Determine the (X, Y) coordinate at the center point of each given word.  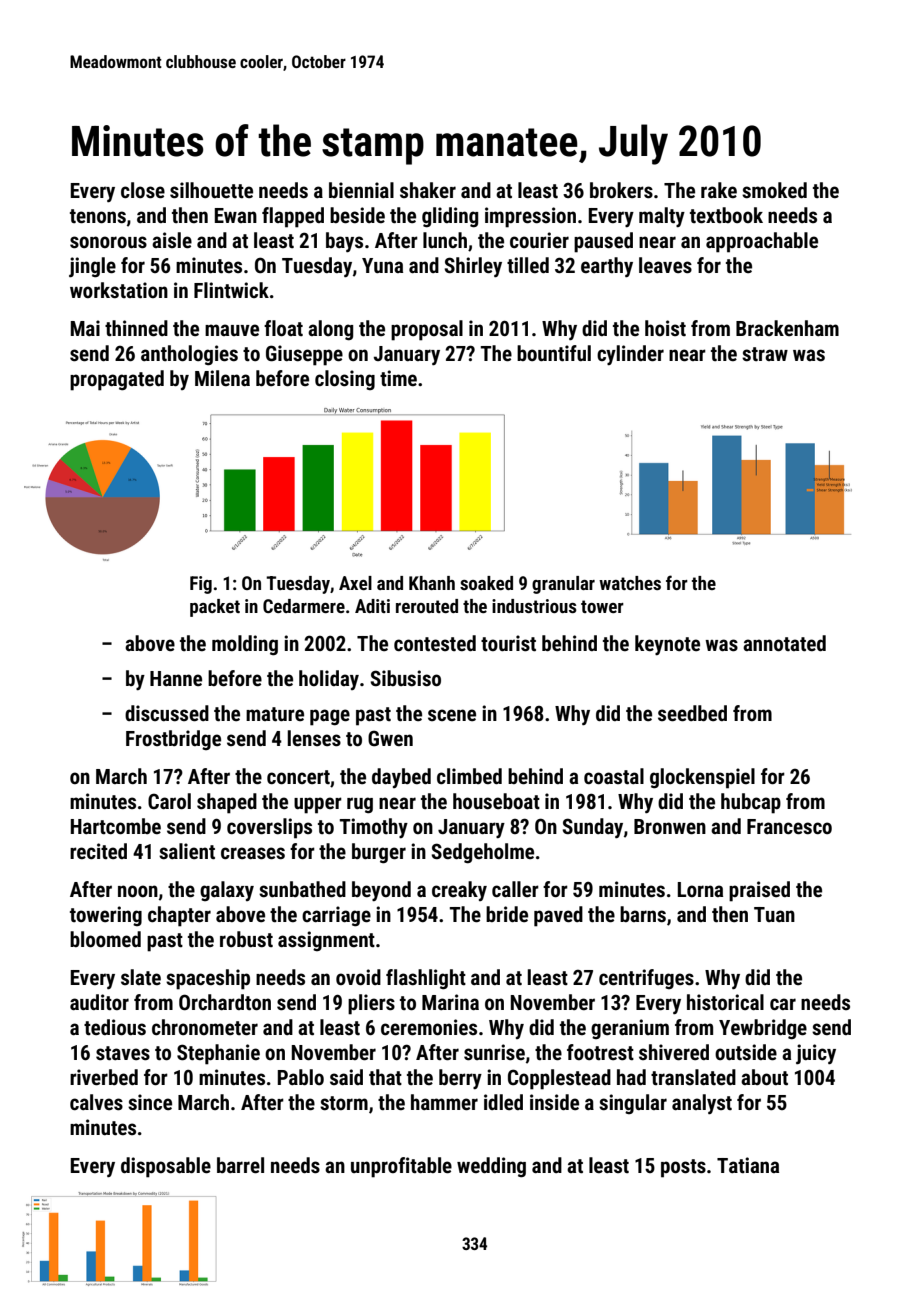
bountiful (554, 353)
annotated (784, 643)
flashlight (426, 979)
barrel (240, 1165)
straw (765, 354)
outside (746, 1052)
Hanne (176, 678)
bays (344, 242)
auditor (99, 1002)
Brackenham (787, 328)
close (143, 190)
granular (563, 585)
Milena (222, 378)
